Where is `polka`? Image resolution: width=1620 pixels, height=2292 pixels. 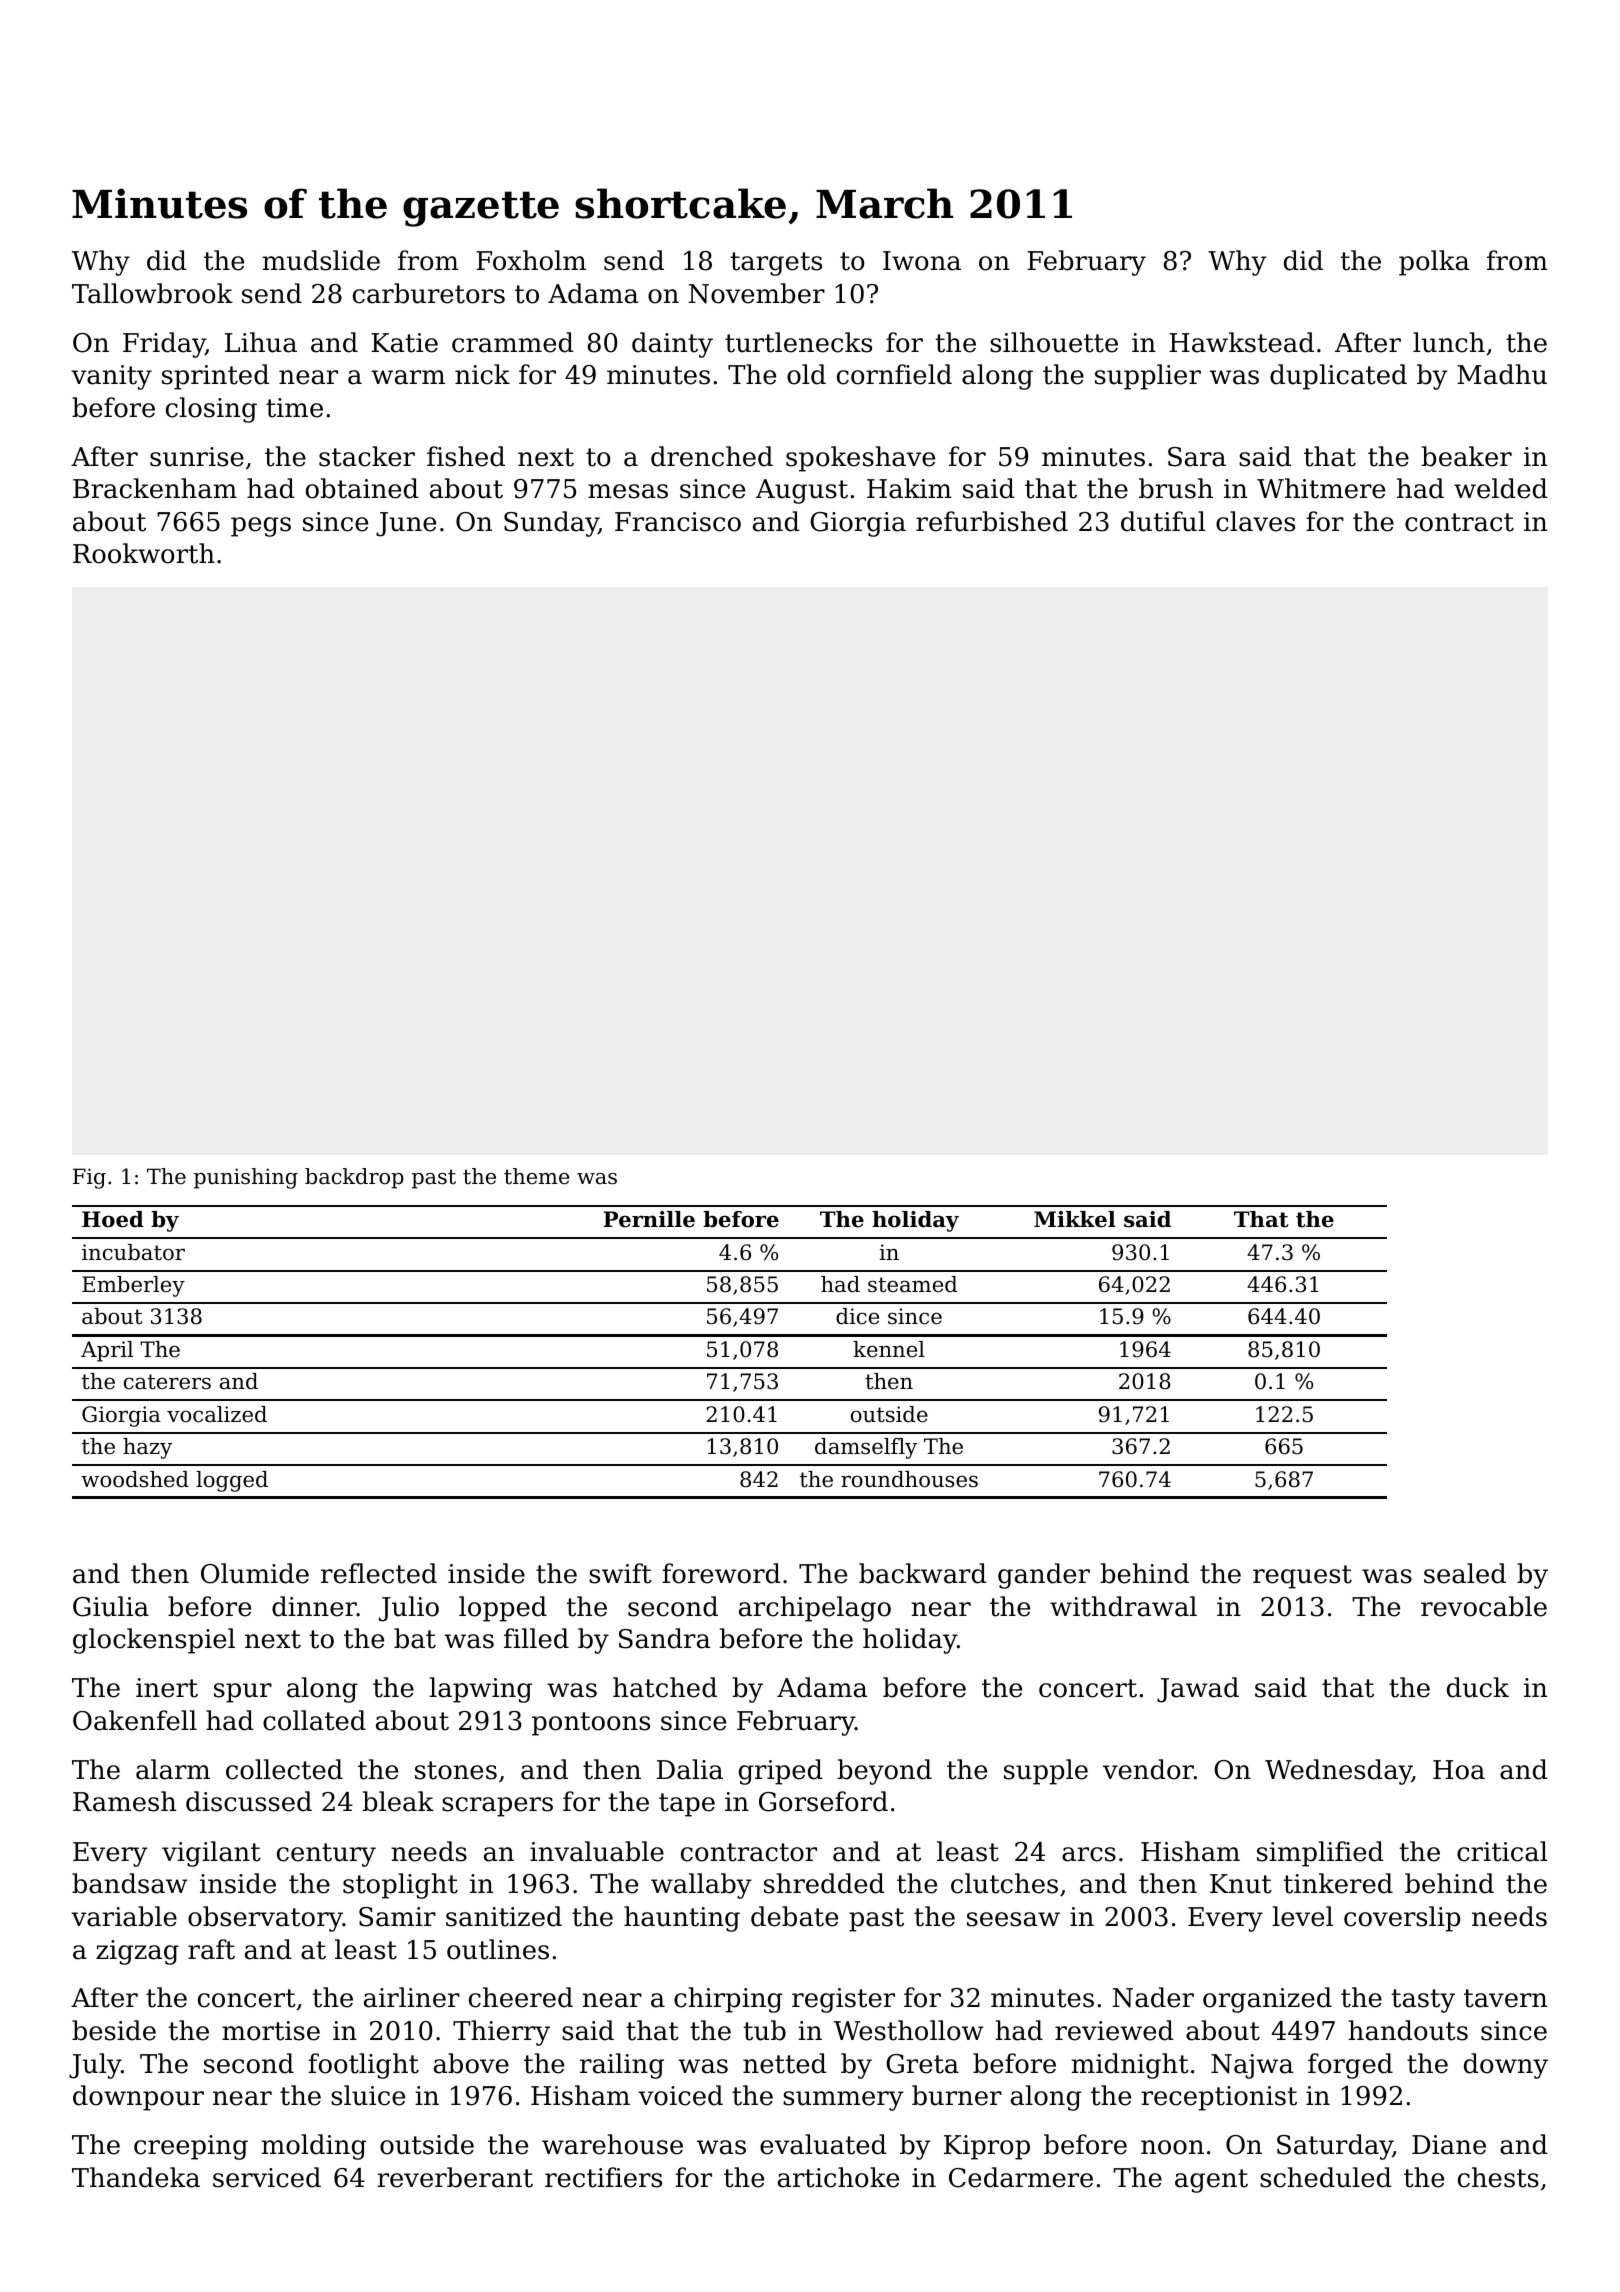
polka is located at coordinates (1434, 263).
